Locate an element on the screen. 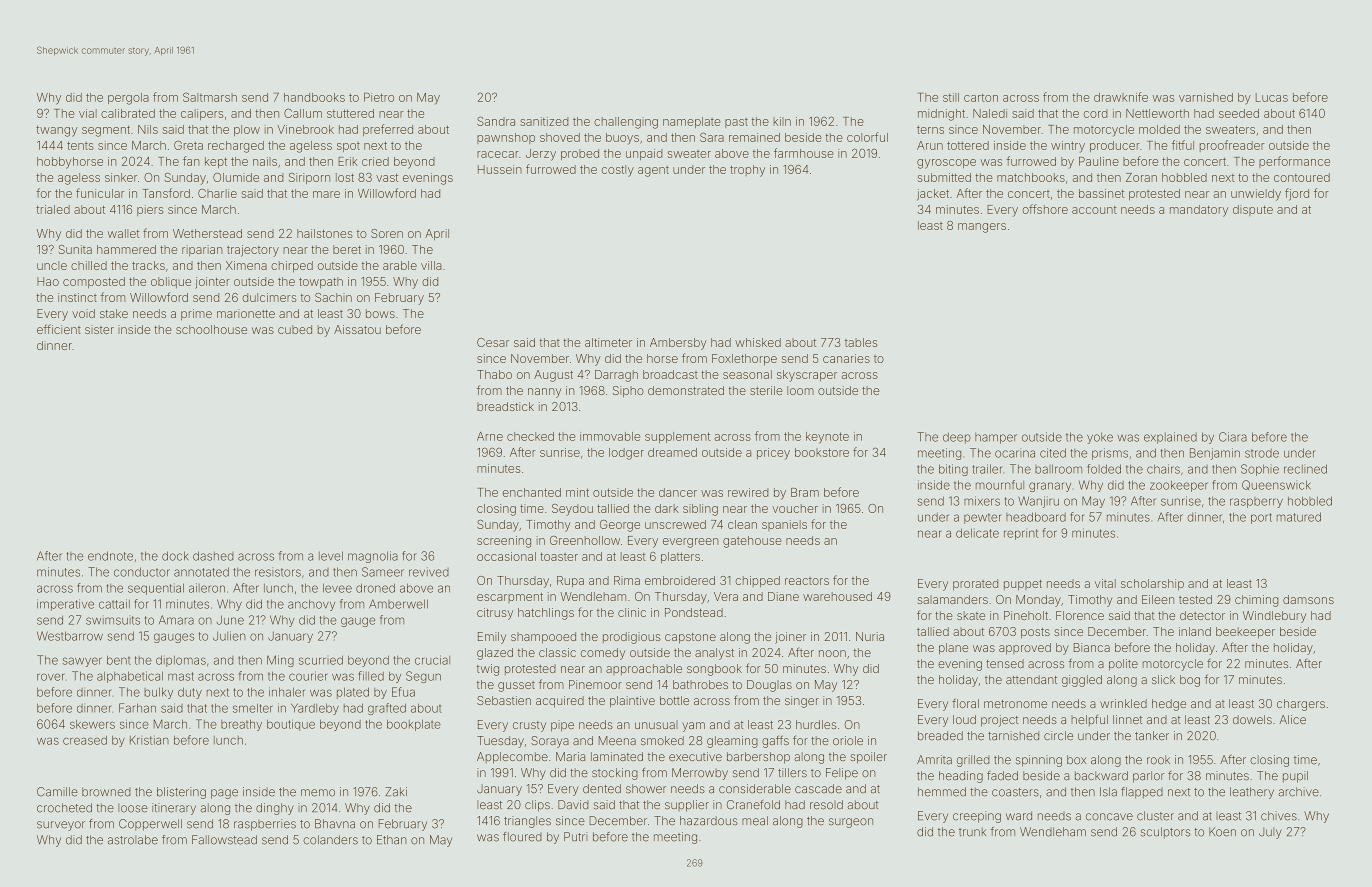  Bhavna is located at coordinates (335, 824).
